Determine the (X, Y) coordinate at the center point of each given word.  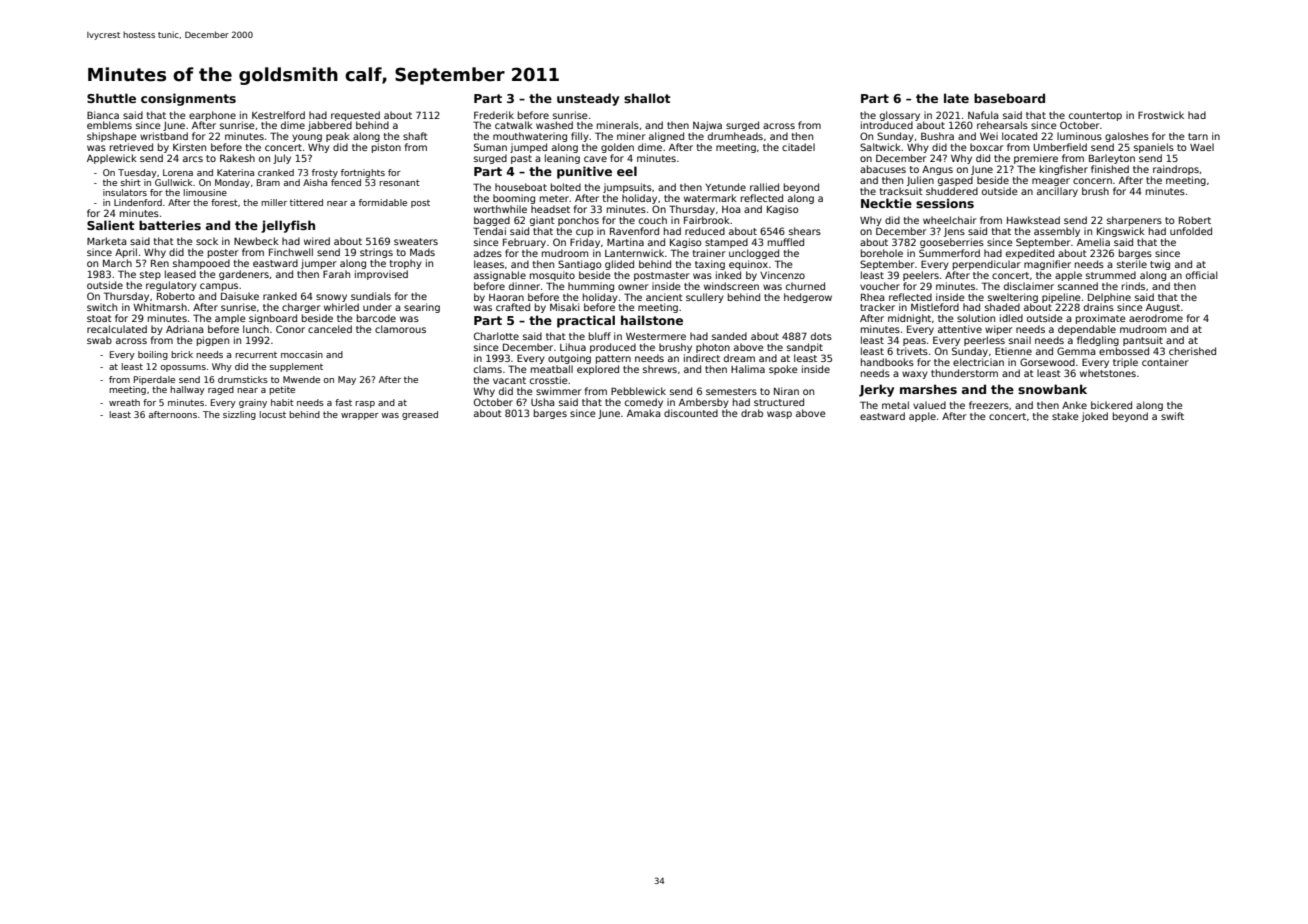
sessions (945, 203)
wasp (779, 415)
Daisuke (240, 296)
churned (805, 286)
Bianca (103, 115)
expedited (1030, 254)
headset (550, 209)
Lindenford (138, 202)
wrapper (360, 416)
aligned (666, 137)
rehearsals (1002, 125)
